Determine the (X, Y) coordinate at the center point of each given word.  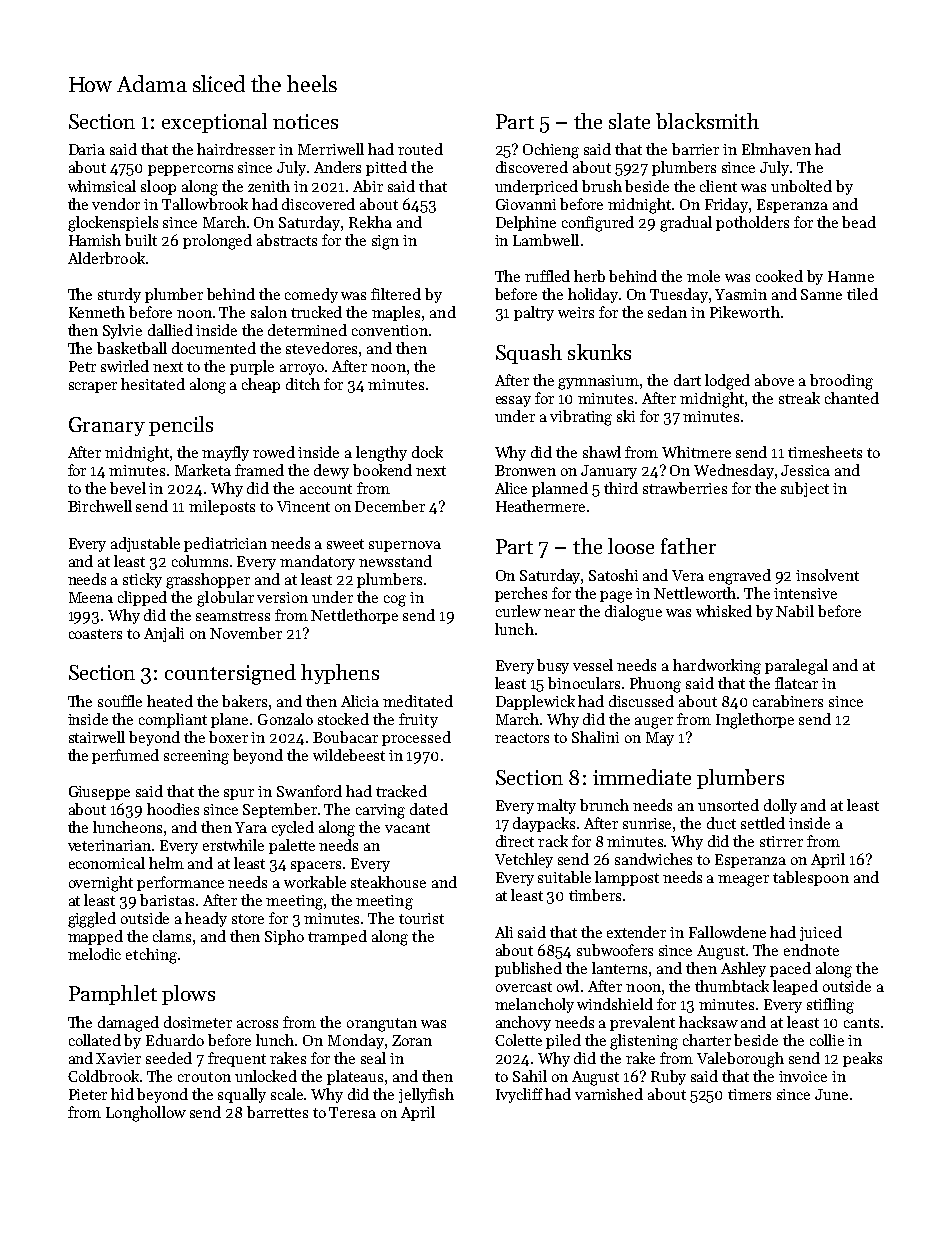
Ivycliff (519, 1095)
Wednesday (734, 471)
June (831, 1094)
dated (429, 809)
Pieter (88, 1094)
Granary (107, 426)
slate (629, 121)
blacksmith (707, 121)
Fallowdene (727, 932)
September (280, 810)
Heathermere (540, 506)
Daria (87, 149)
